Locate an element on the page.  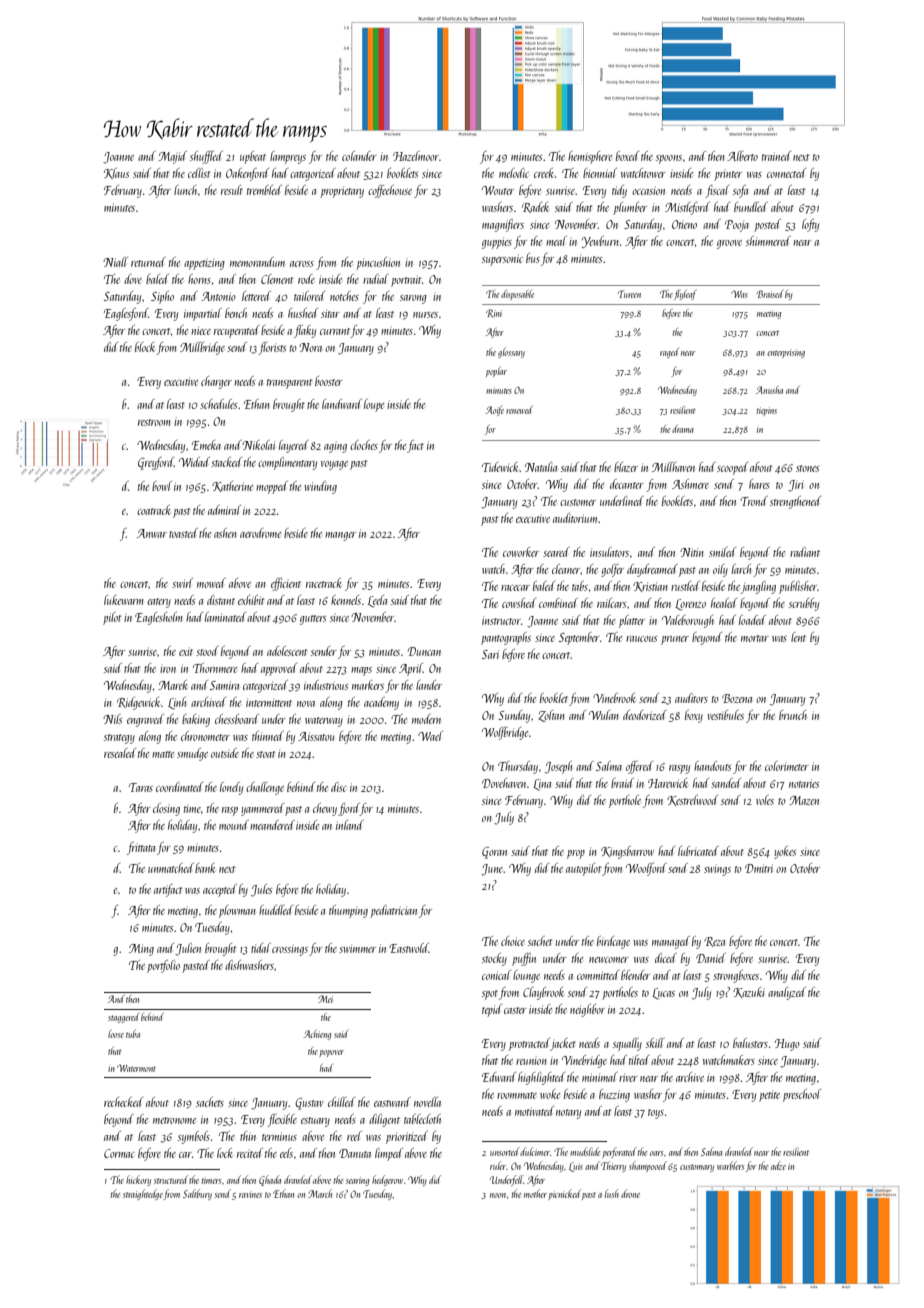
voles is located at coordinates (765, 800).
